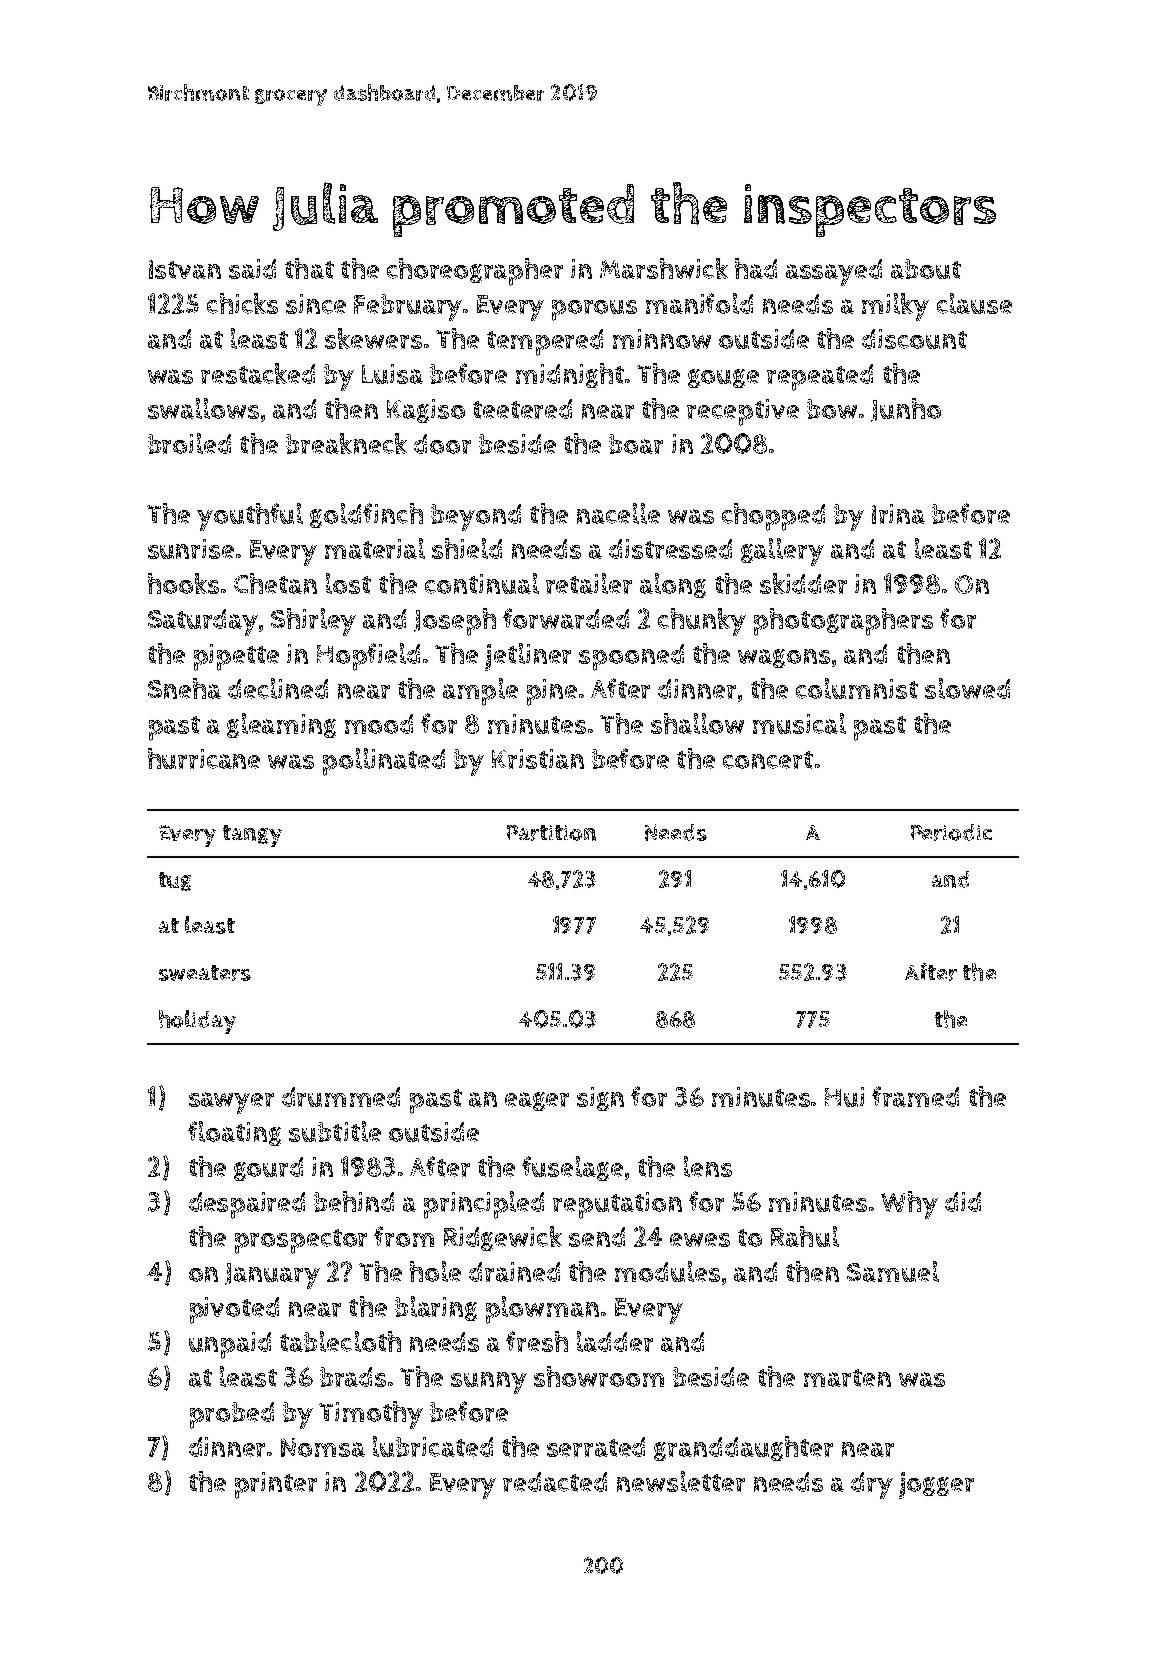 Image resolution: width=1165 pixels, height=1654 pixels. What do you see at coordinates (834, 272) in the document?
I see `assayed` at bounding box center [834, 272].
